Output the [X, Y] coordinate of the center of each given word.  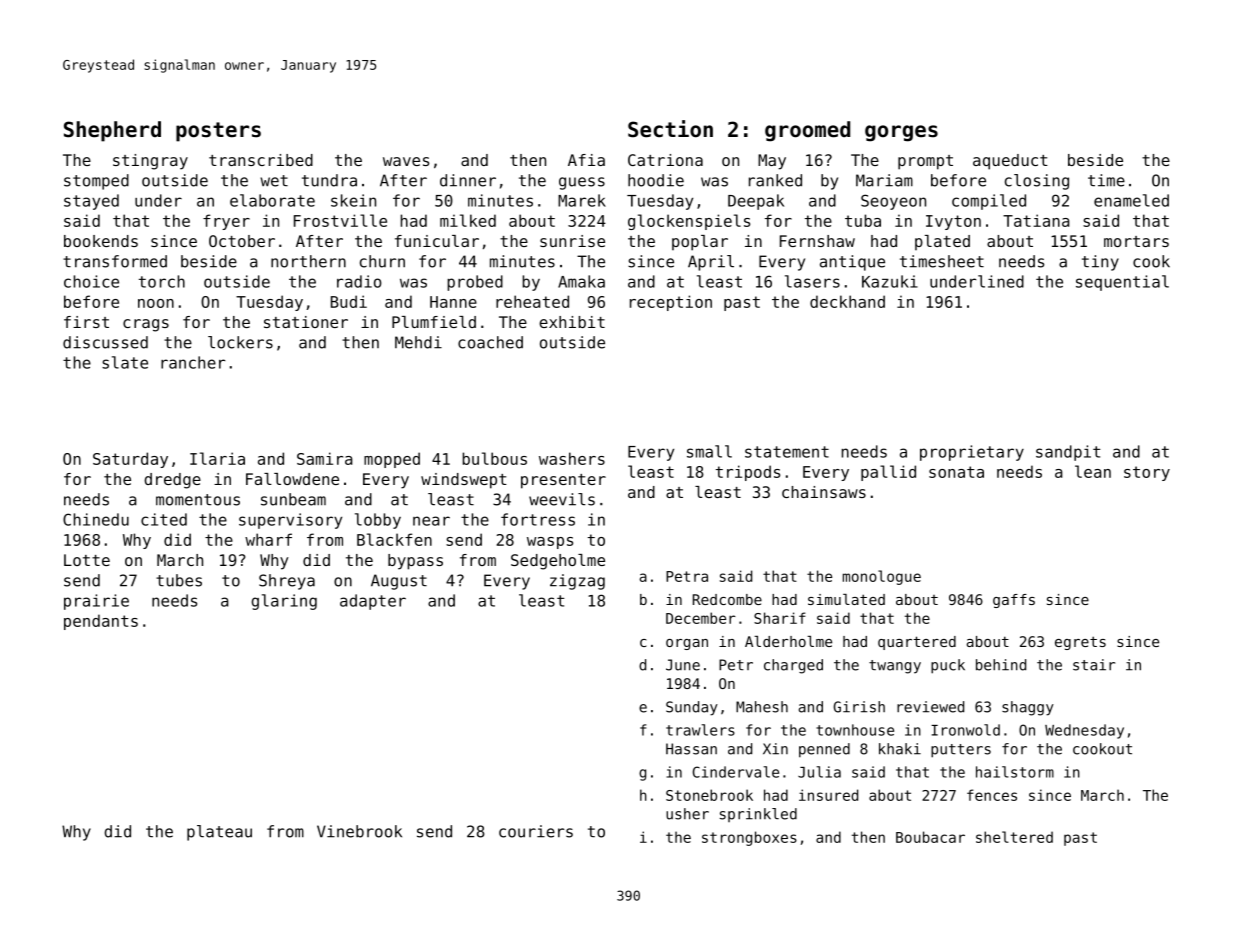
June [683, 665]
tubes [179, 580]
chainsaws [824, 492]
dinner [468, 180]
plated [942, 242]
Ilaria [217, 458]
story [1147, 473]
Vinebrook [359, 831]
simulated [846, 599]
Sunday [692, 708]
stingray [150, 162]
